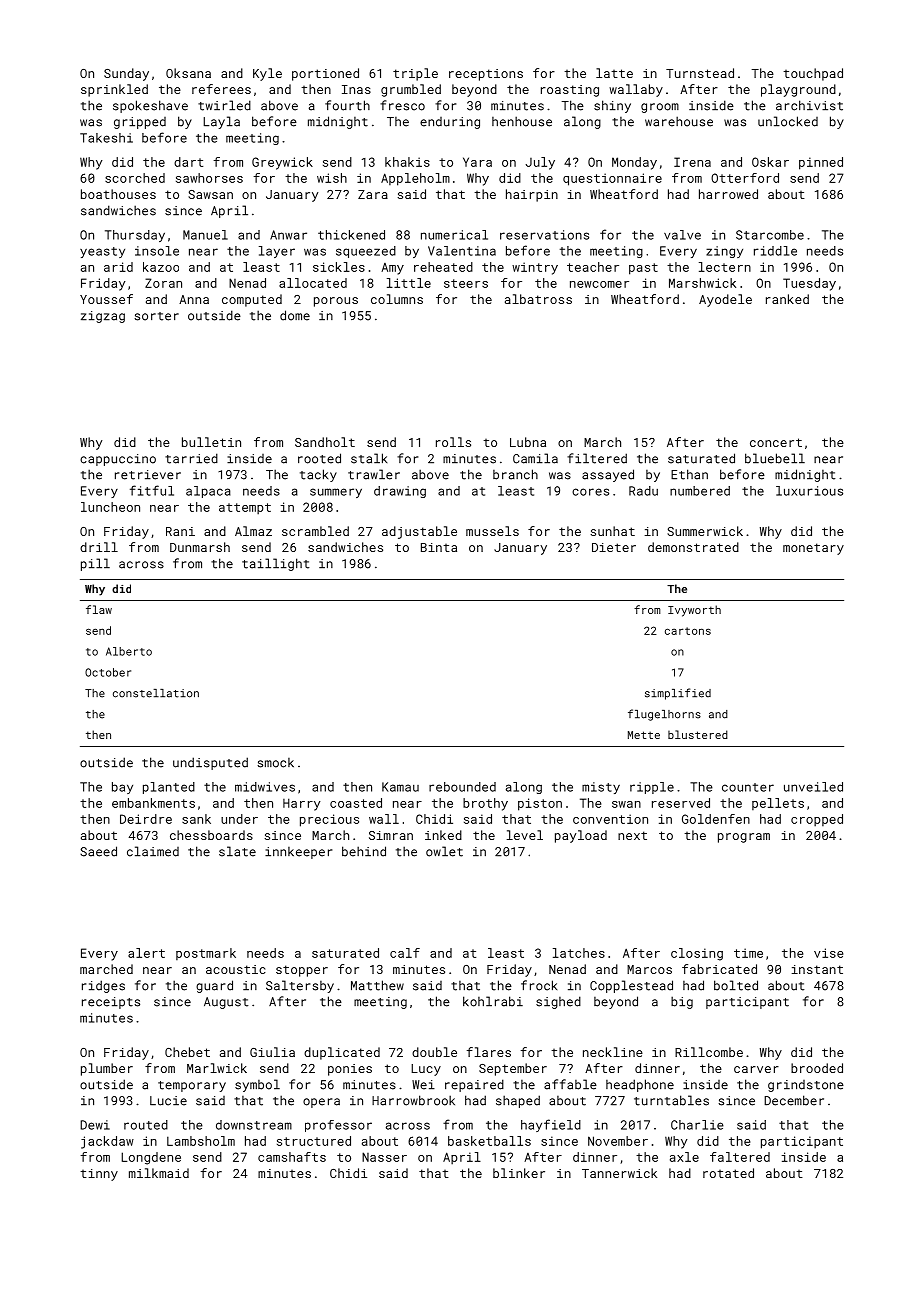 This screenshot has width=924, height=1308. What do you see at coordinates (152, 490) in the screenshot?
I see `fitful` at bounding box center [152, 490].
